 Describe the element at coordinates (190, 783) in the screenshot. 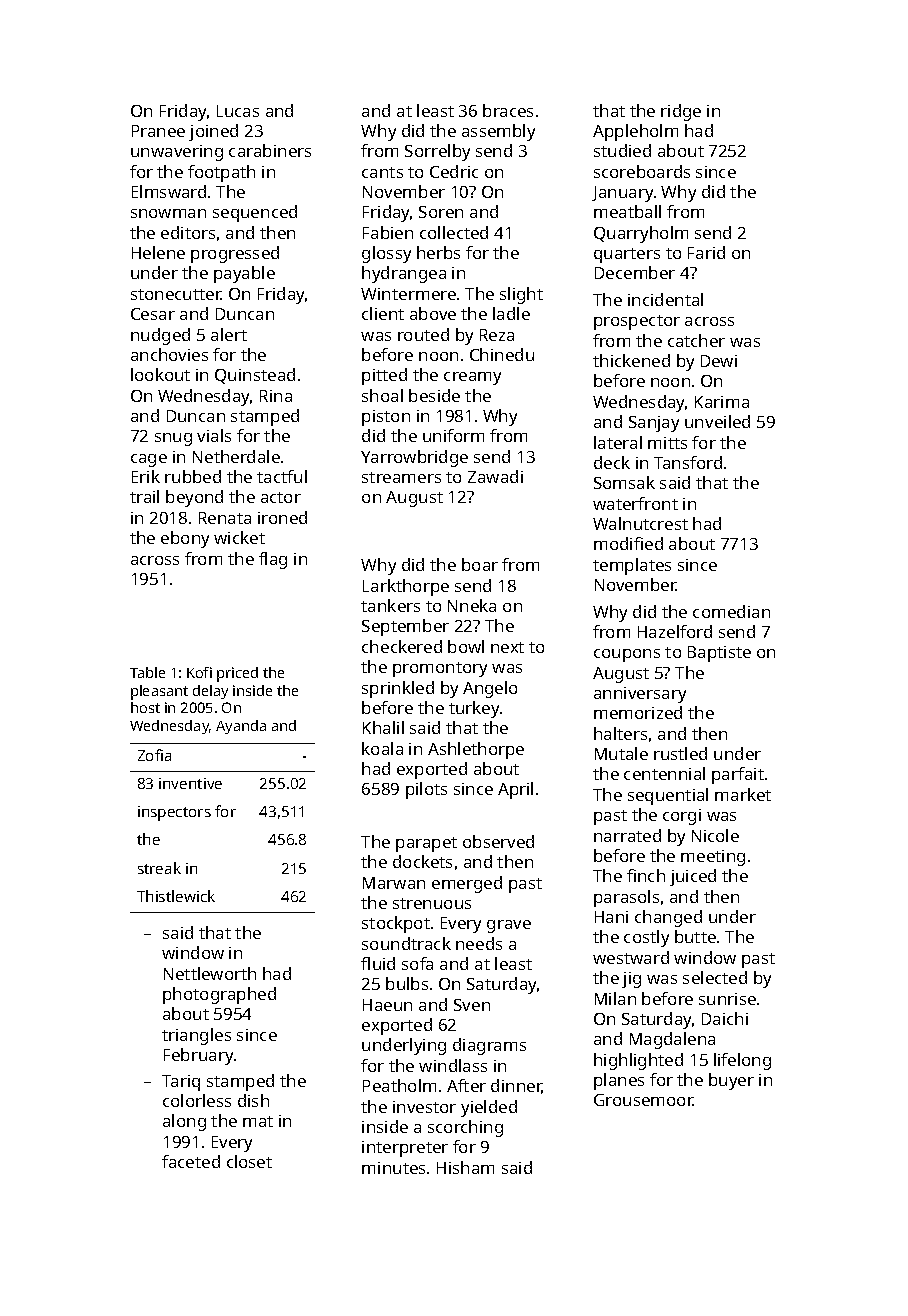

I see `inventive` at that location.
